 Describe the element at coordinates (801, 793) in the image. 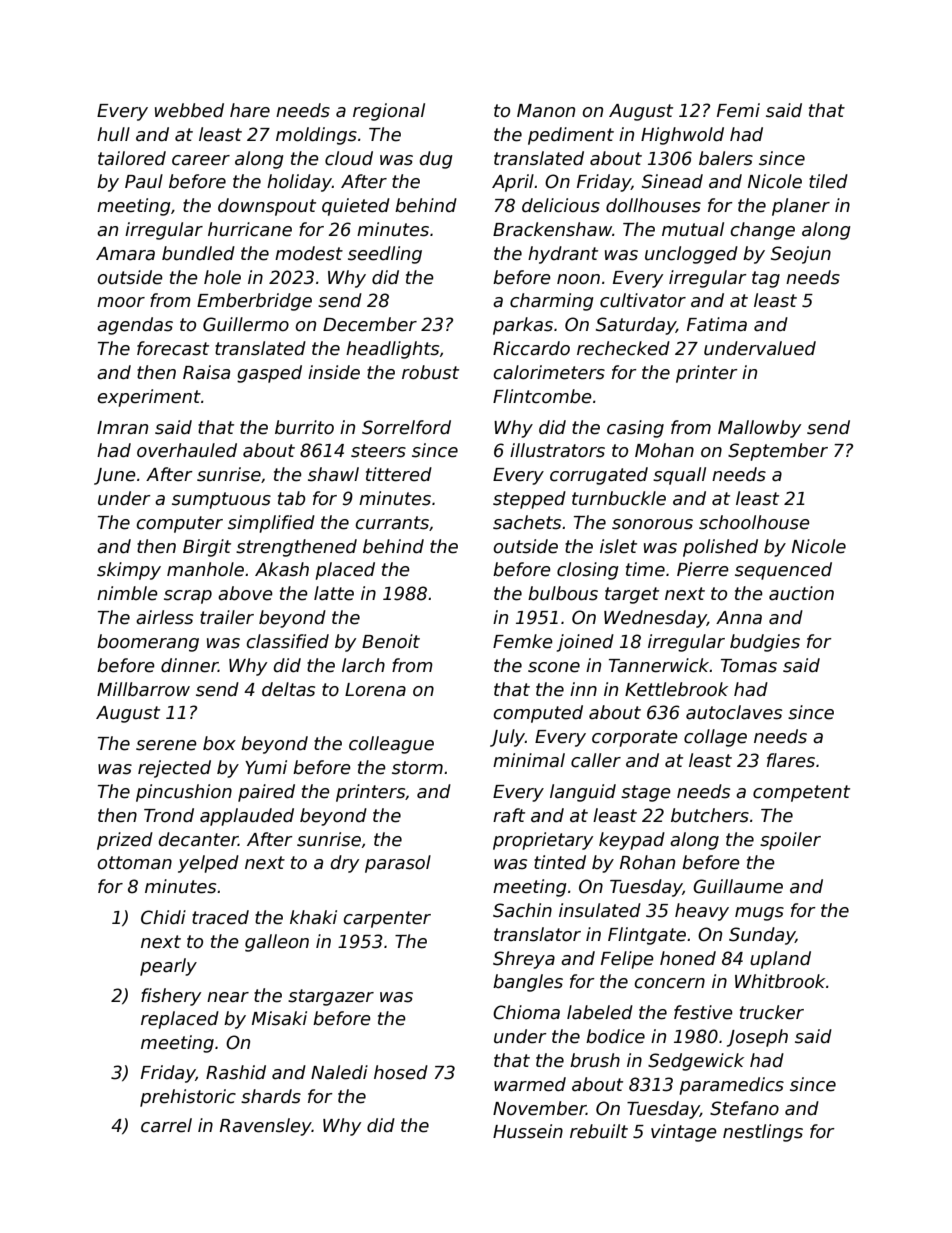

I see `competent` at that location.
